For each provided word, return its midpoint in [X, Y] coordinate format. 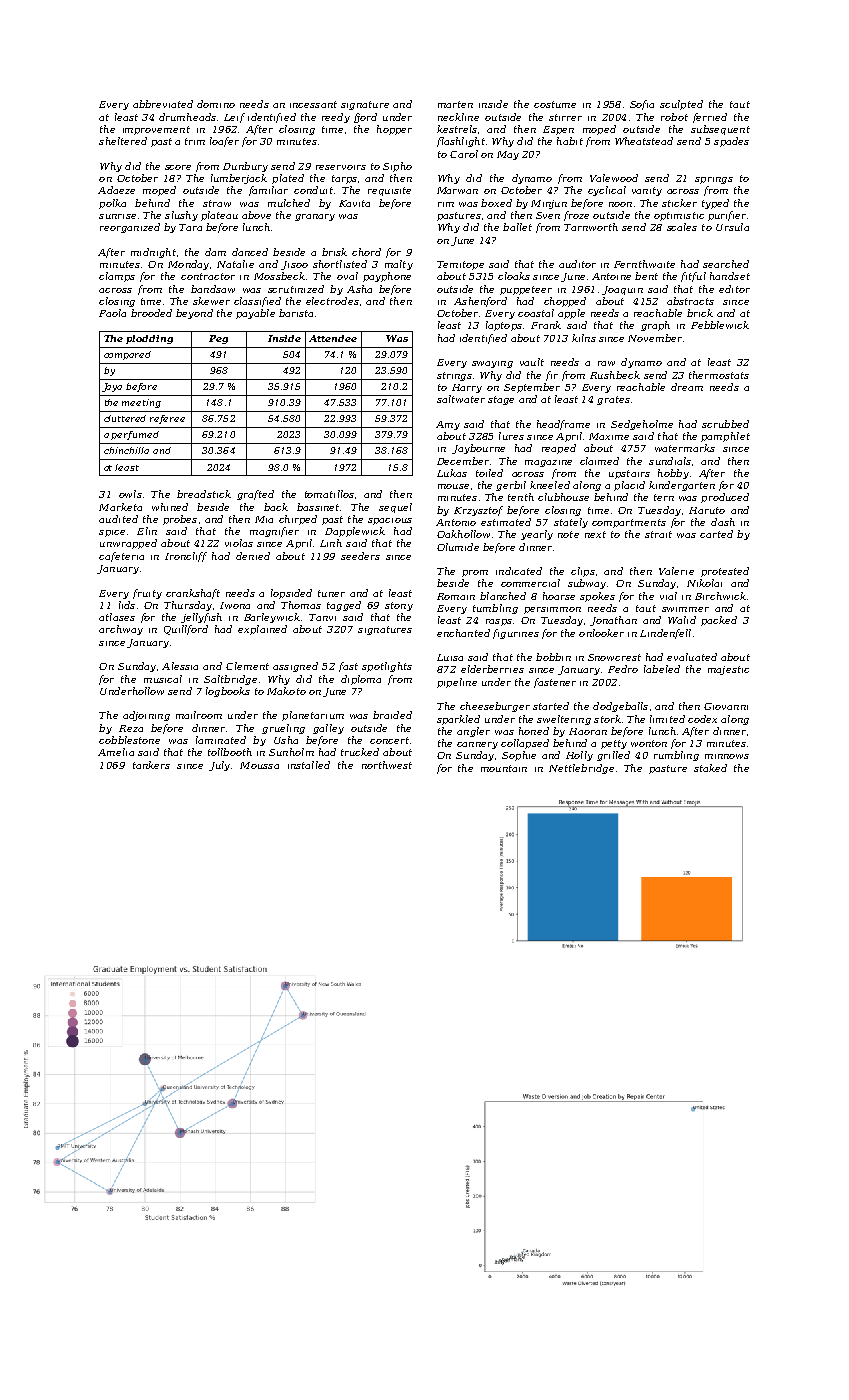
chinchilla [126, 450]
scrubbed [725, 424]
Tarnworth [591, 227]
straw [217, 203]
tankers [151, 765]
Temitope [460, 265]
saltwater [461, 399]
